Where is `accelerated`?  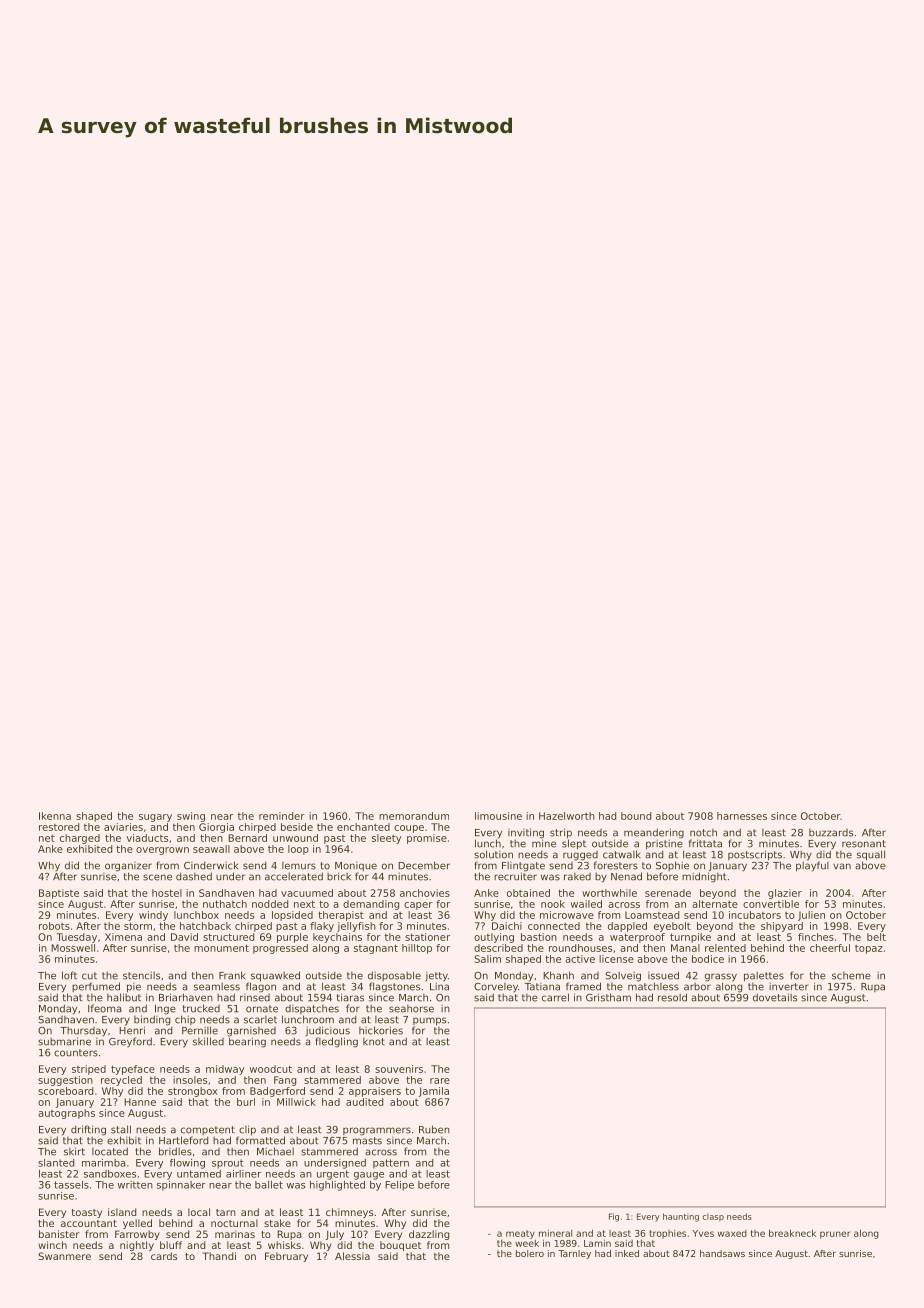 accelerated is located at coordinates (294, 876).
